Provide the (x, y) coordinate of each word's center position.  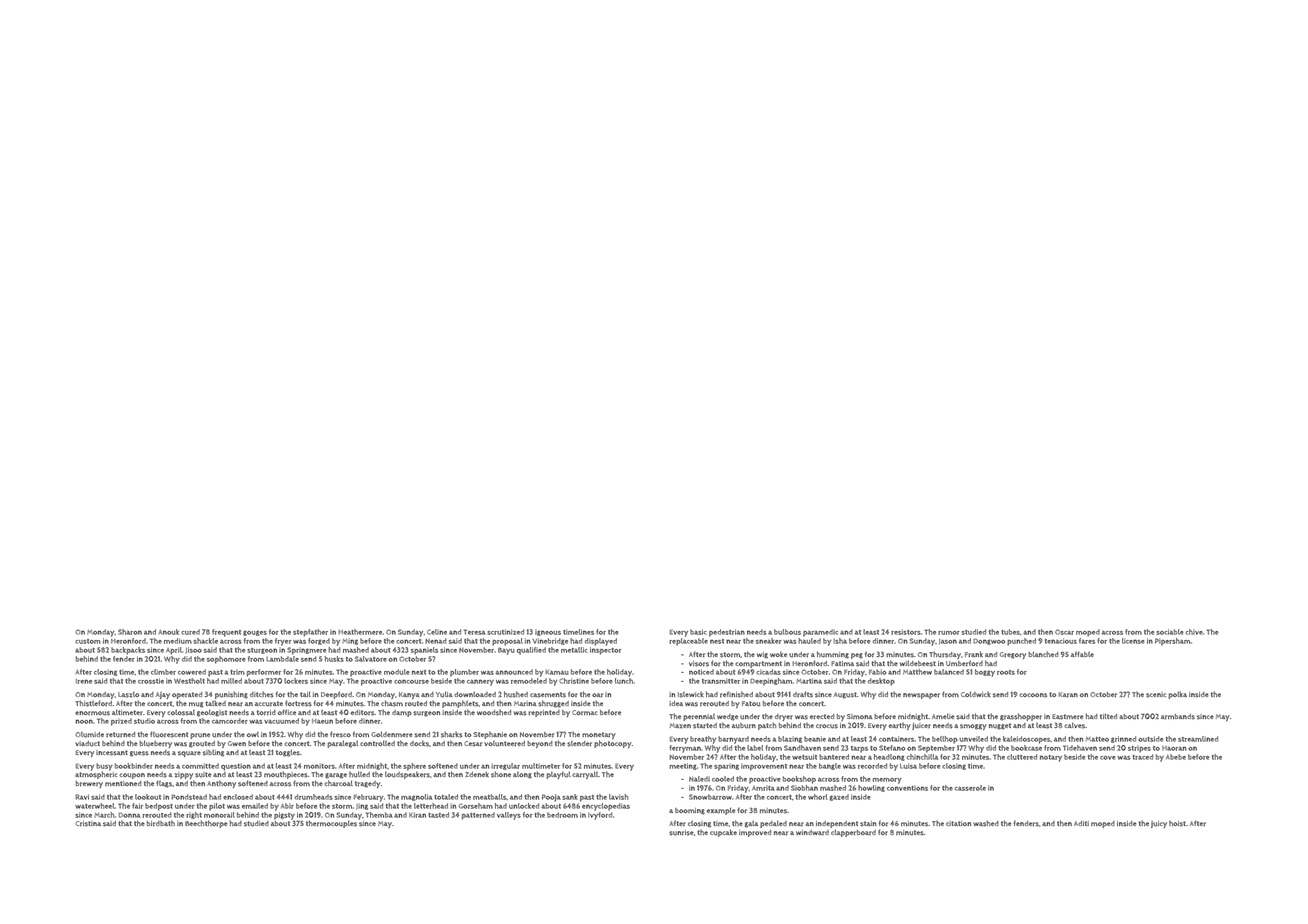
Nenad (435, 641)
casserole (970, 788)
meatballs (490, 797)
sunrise (681, 833)
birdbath (161, 823)
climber (163, 672)
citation (958, 823)
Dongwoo (989, 642)
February (368, 798)
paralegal (343, 744)
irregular (505, 766)
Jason (948, 641)
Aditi (1081, 823)
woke (778, 654)
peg (857, 656)
